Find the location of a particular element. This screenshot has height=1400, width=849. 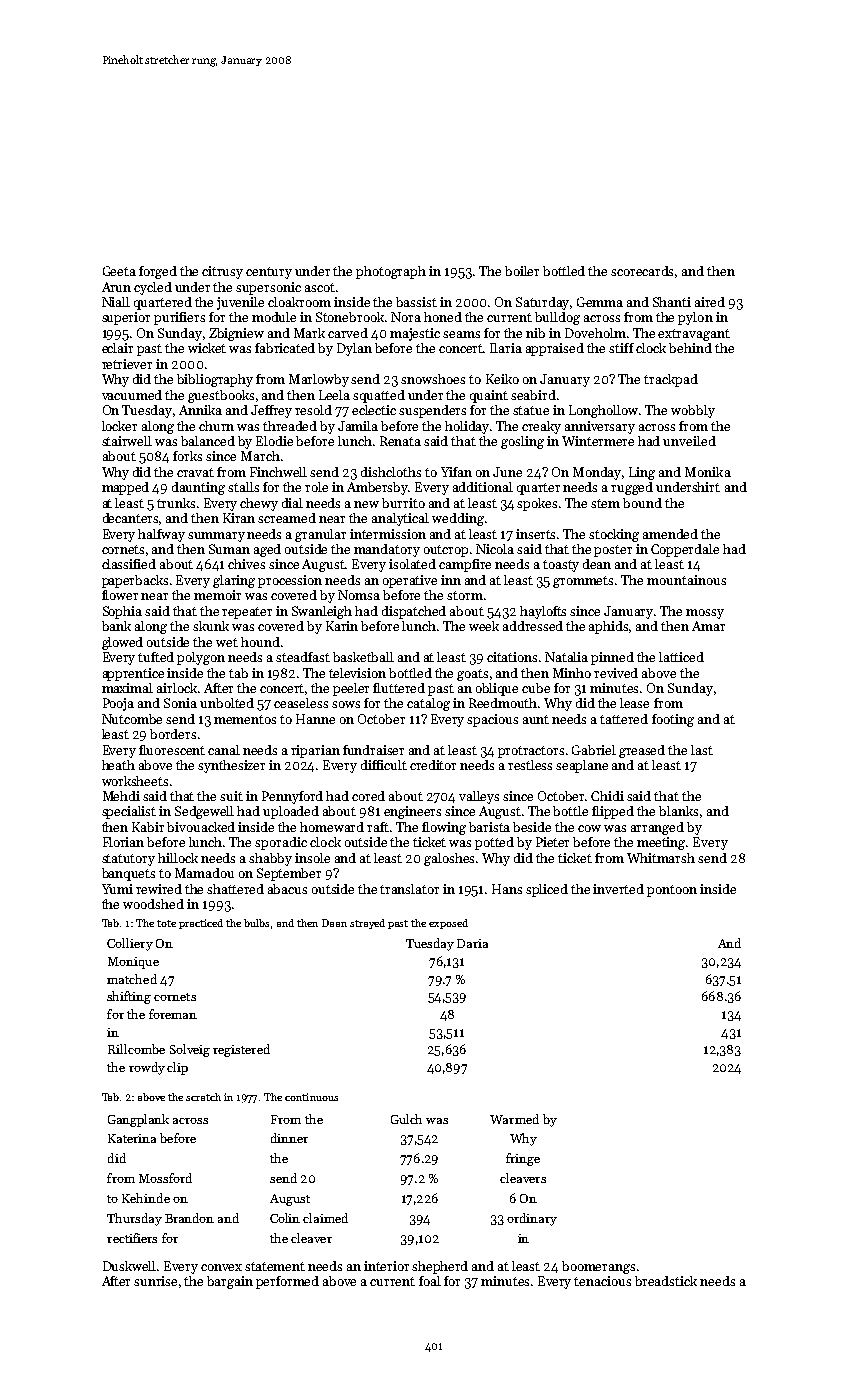

scorecards is located at coordinates (642, 271).
